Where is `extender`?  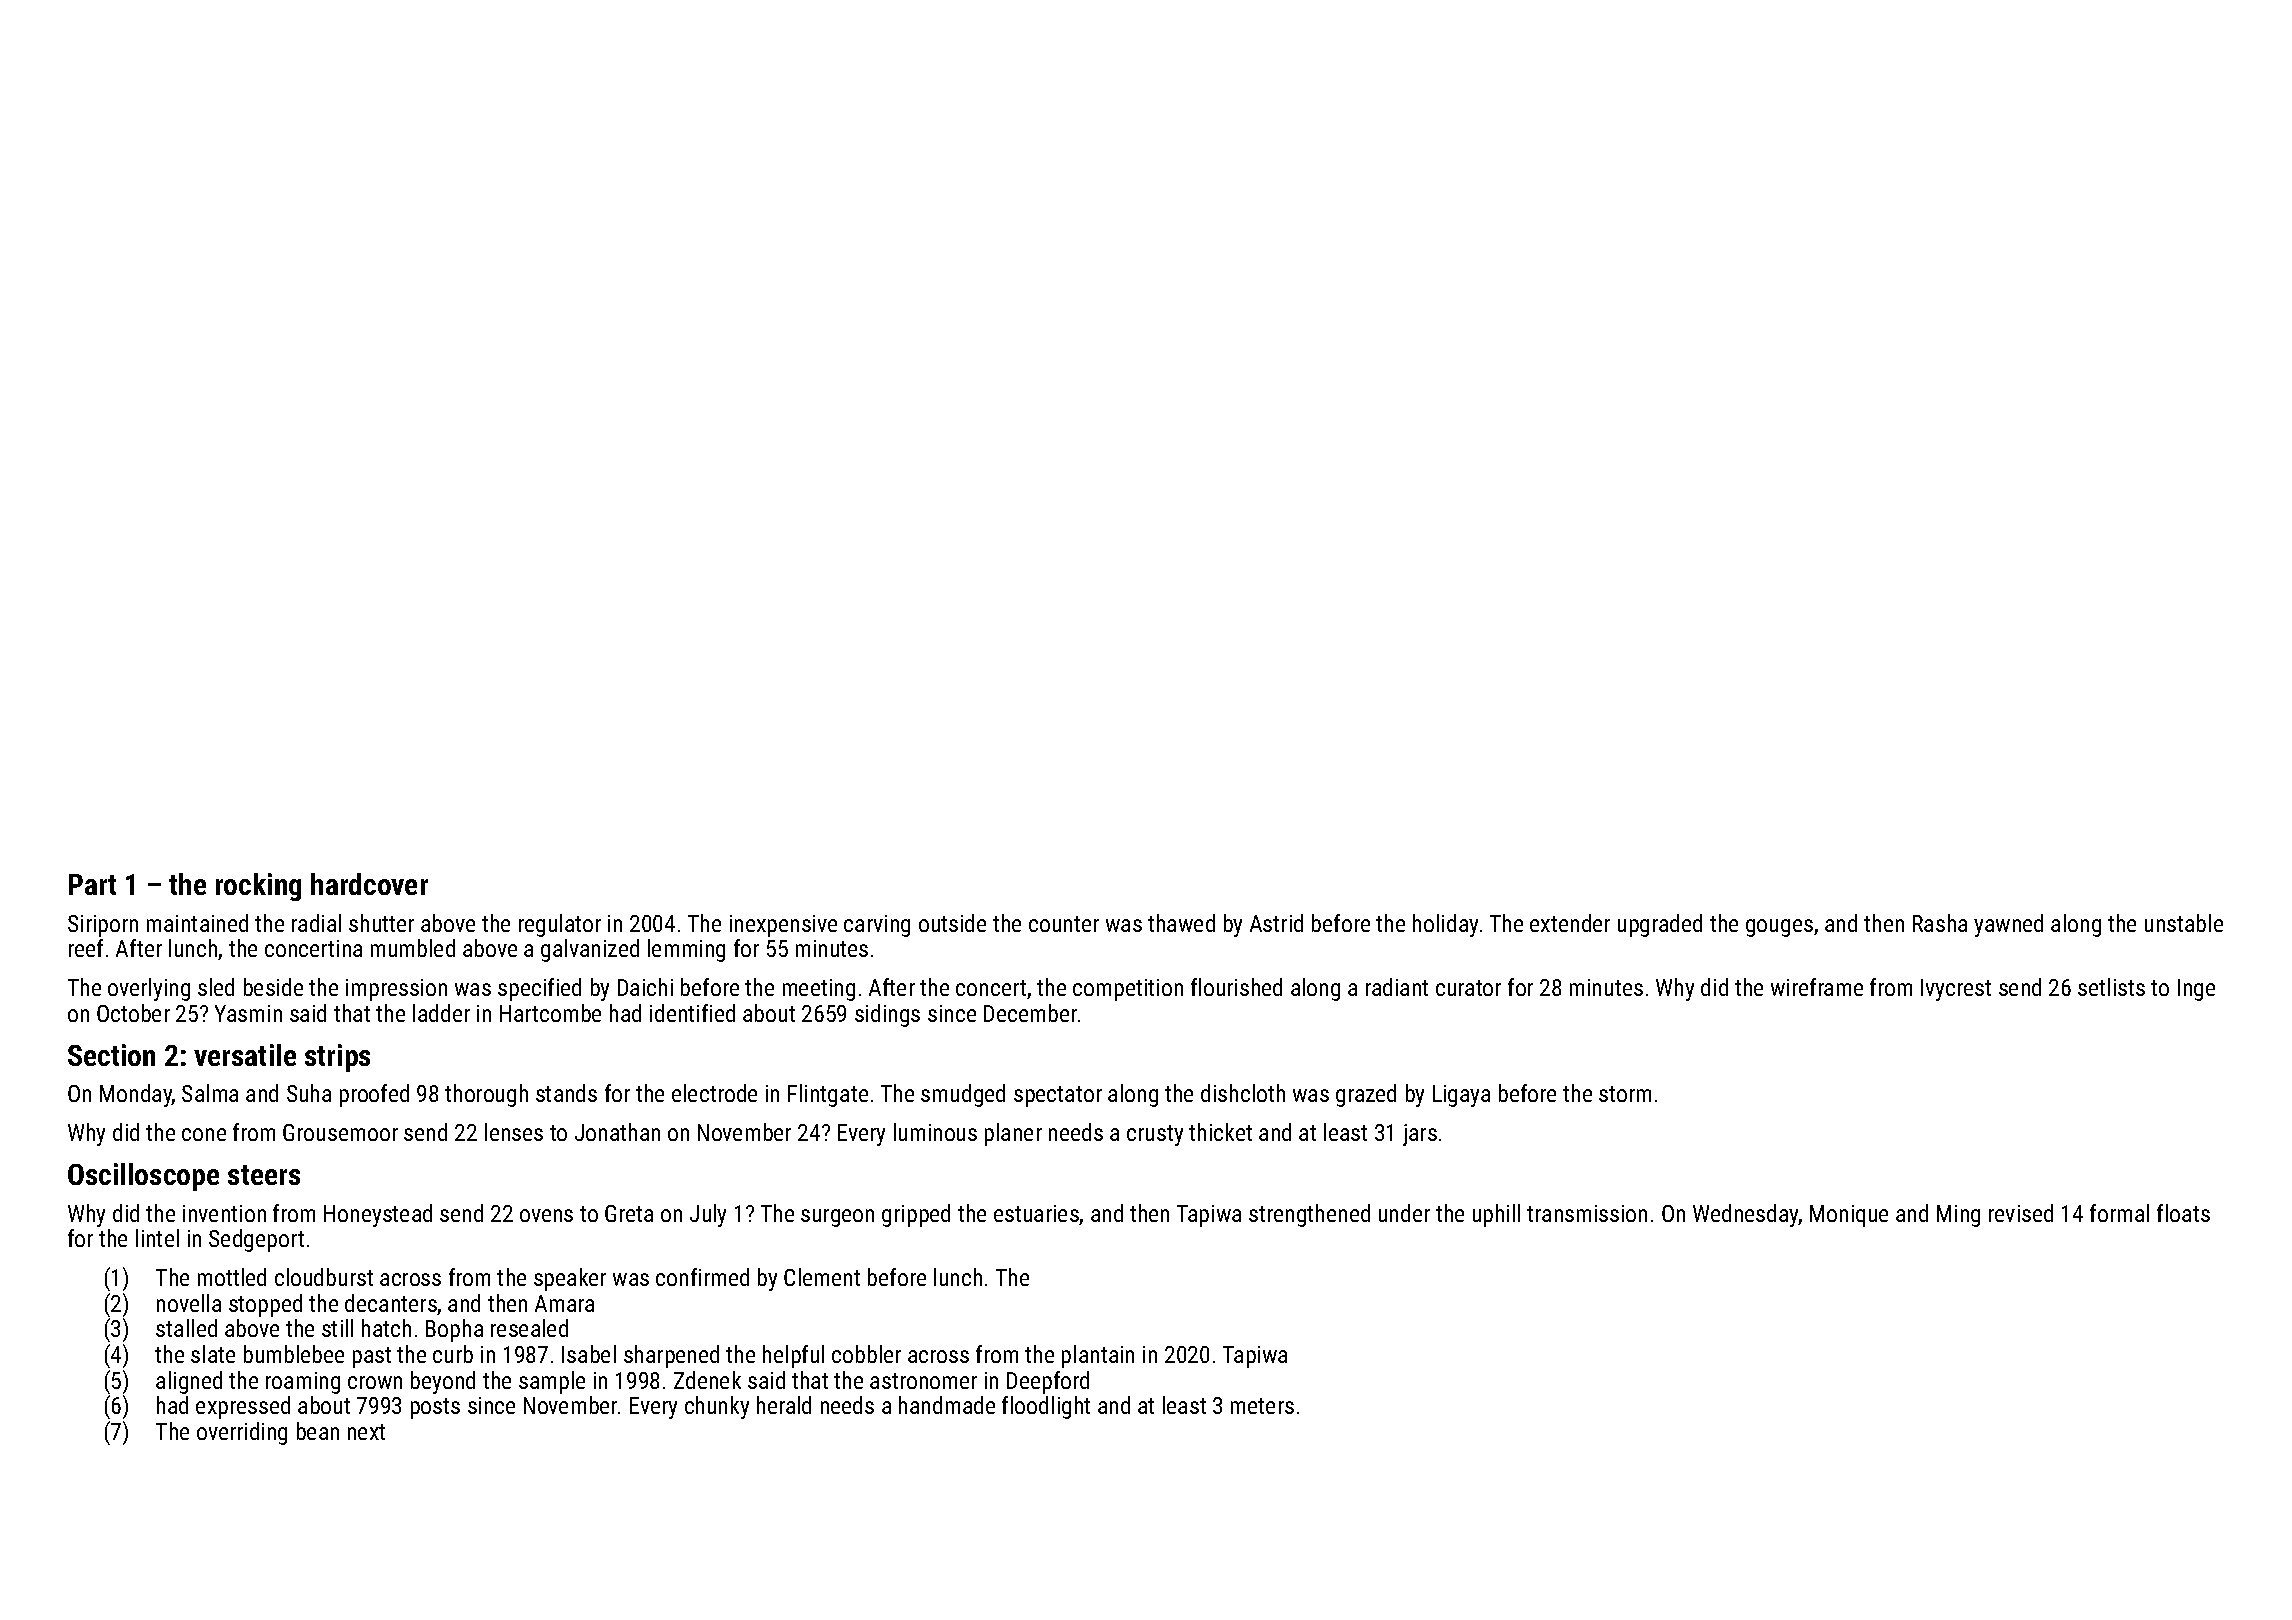
extender is located at coordinates (1570, 923).
